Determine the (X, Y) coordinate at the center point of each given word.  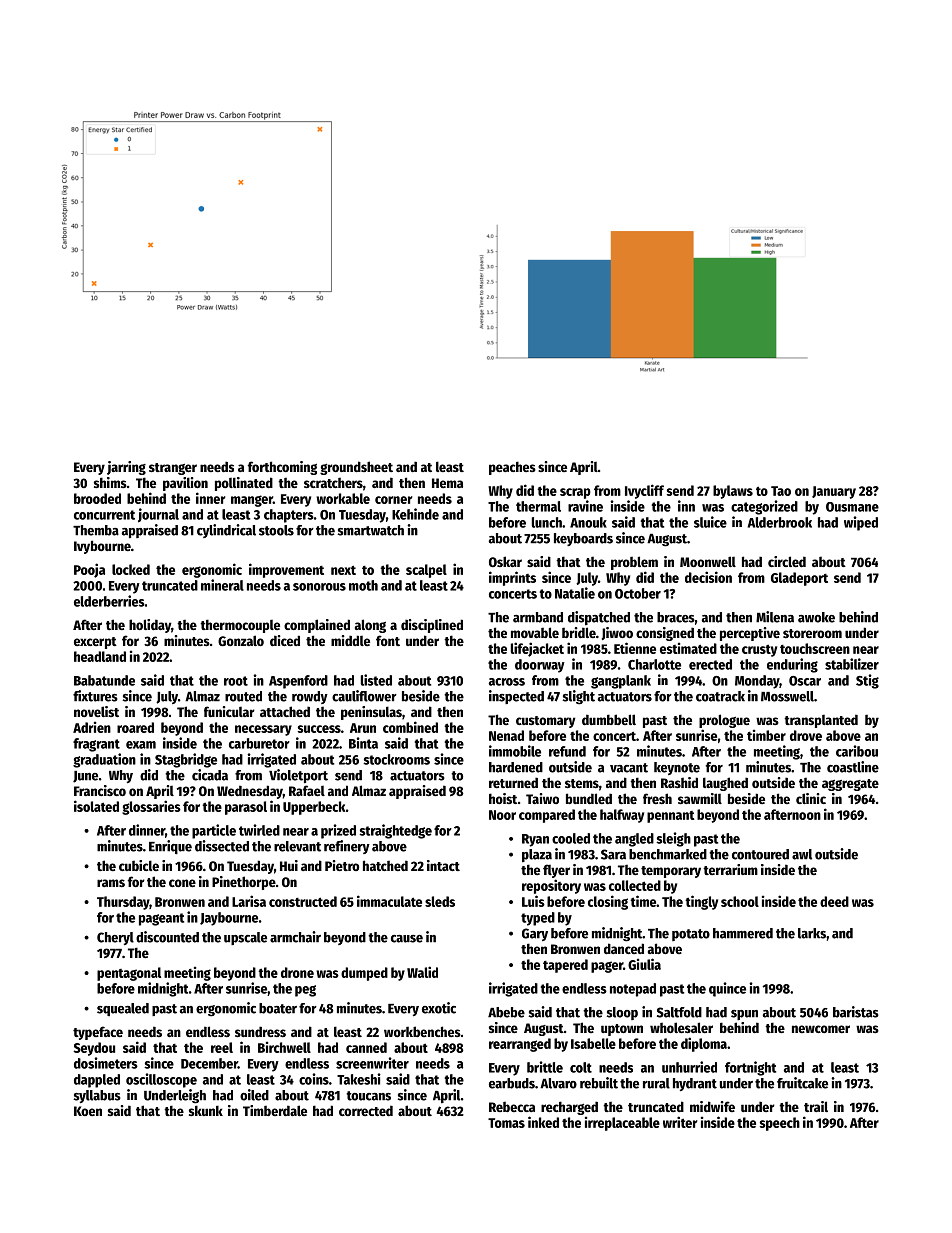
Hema (447, 483)
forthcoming (282, 468)
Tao (781, 491)
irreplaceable (622, 1123)
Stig (867, 681)
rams (111, 883)
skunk (206, 1110)
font (388, 640)
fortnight (750, 1068)
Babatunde (104, 680)
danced (624, 948)
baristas (856, 1012)
